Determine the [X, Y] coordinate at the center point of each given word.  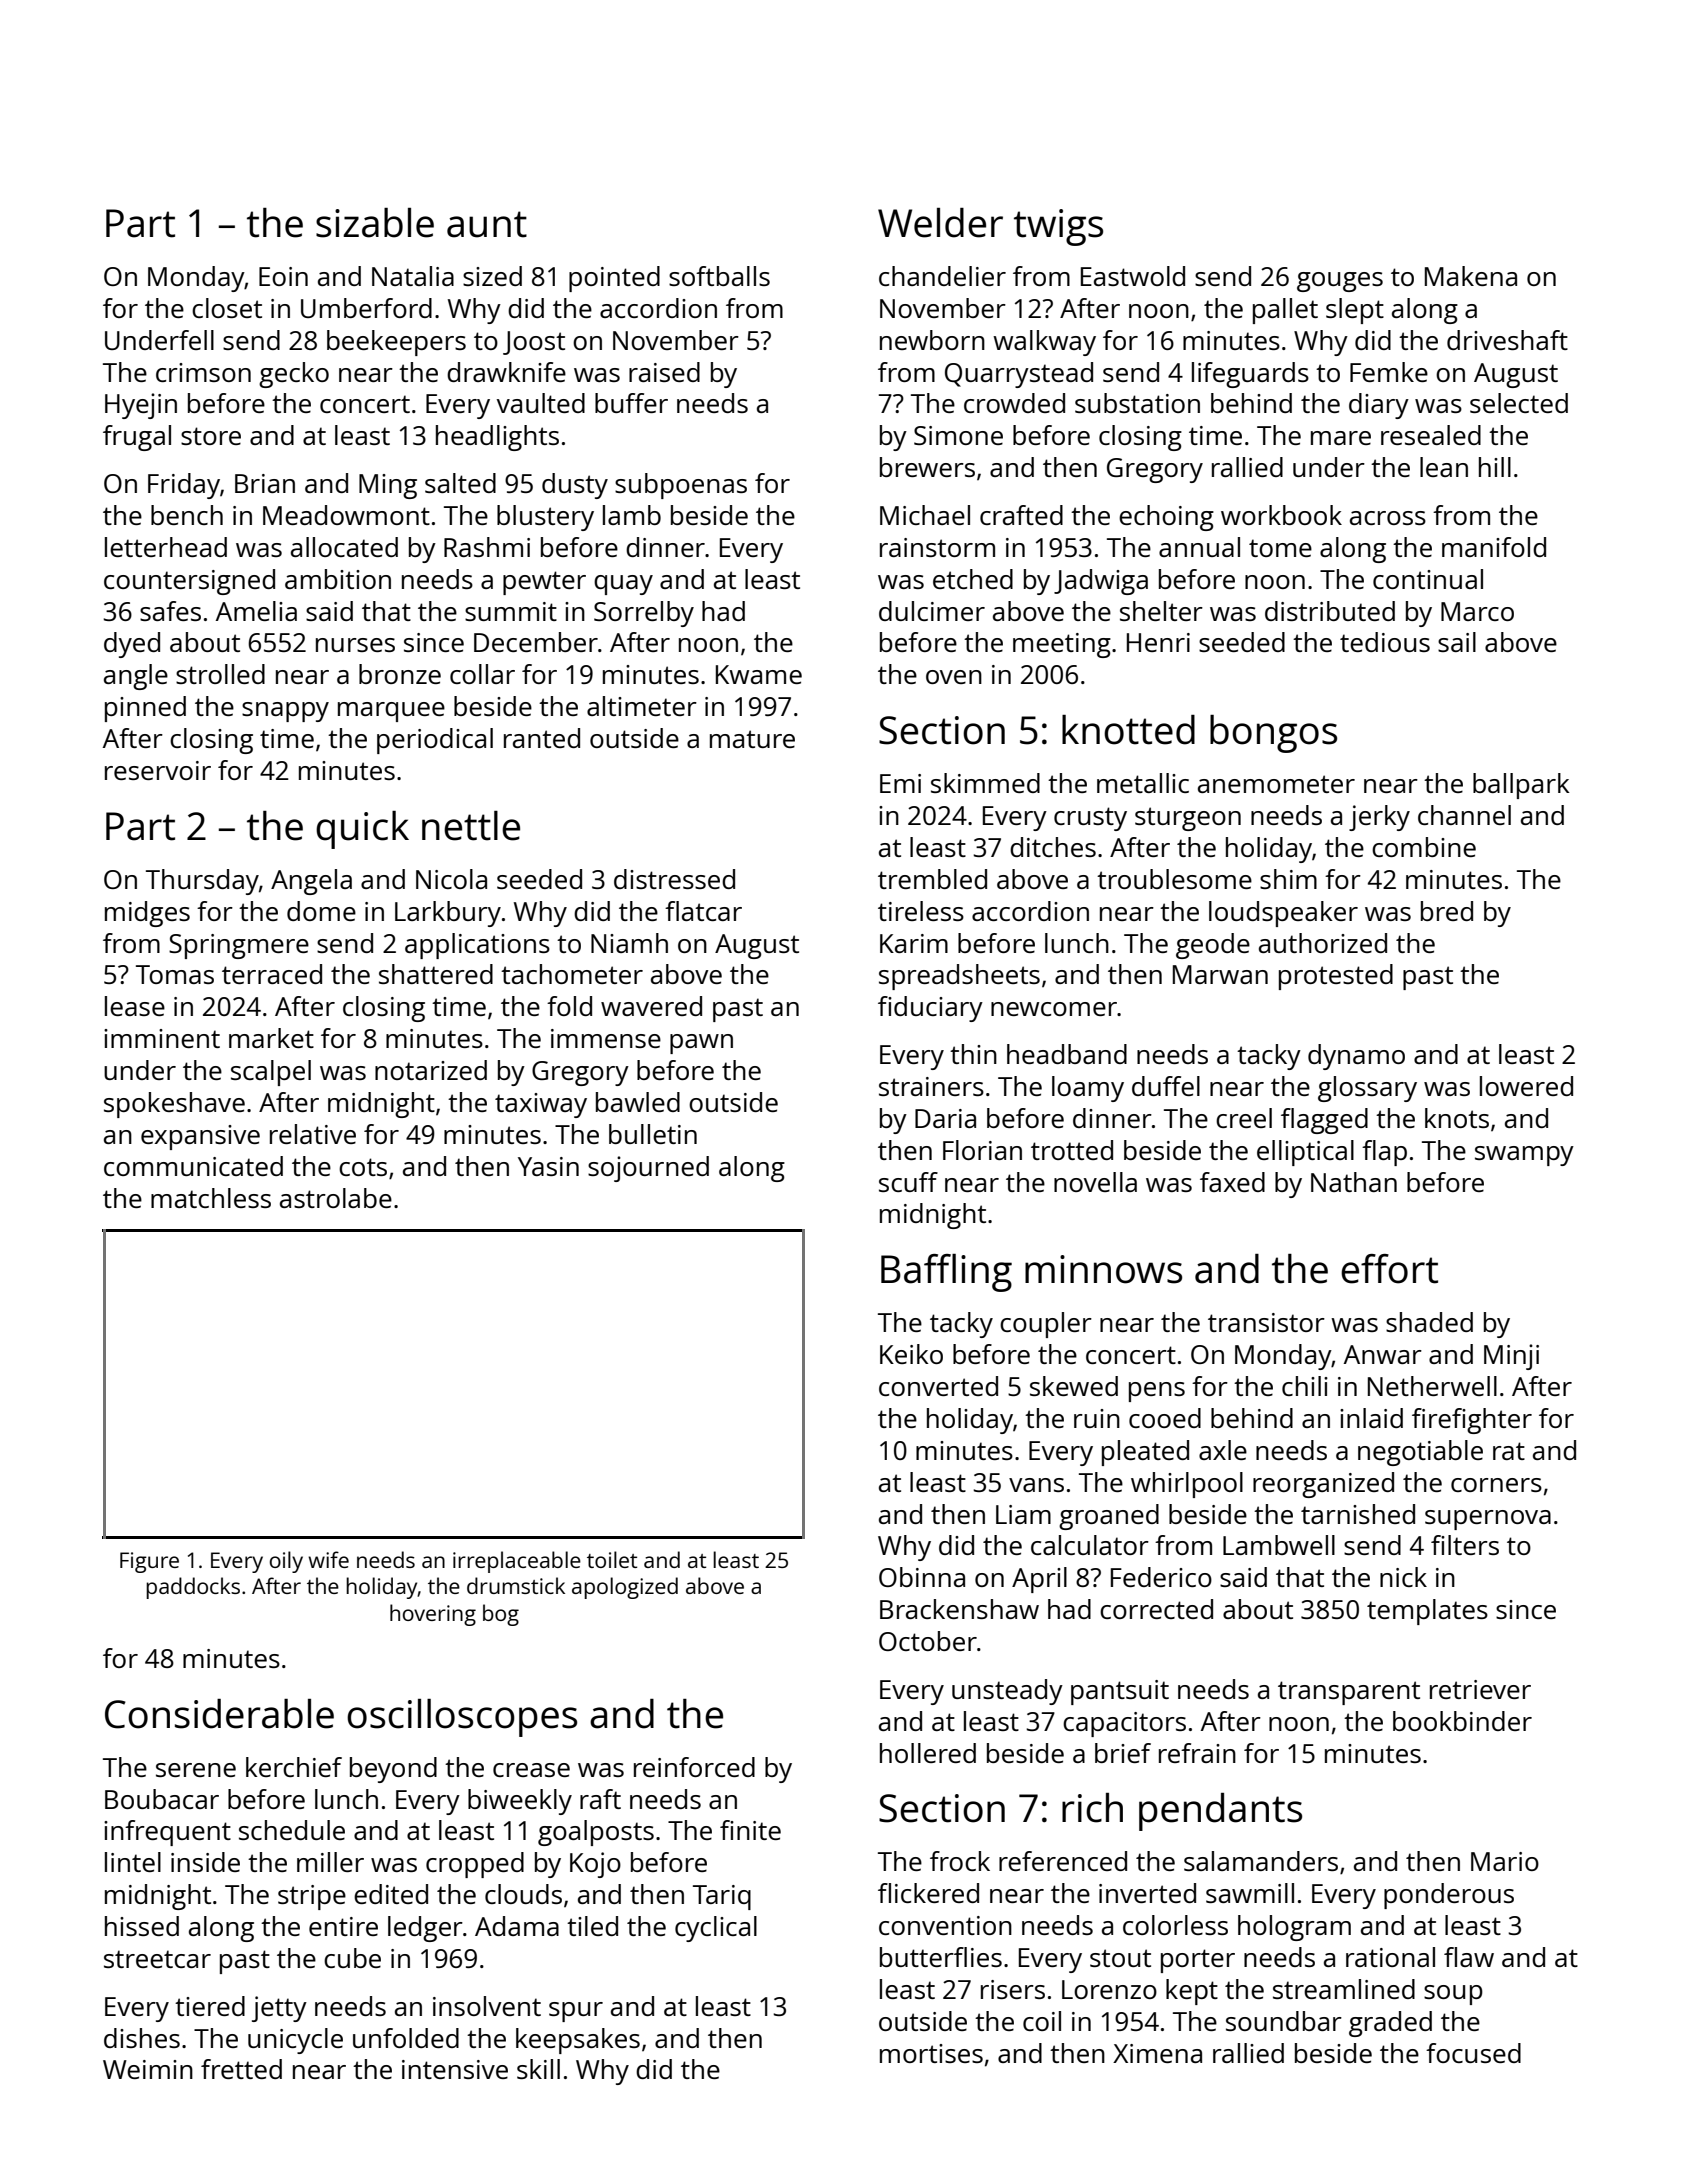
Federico [1161, 1577]
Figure [149, 1562]
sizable [375, 223]
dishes [142, 2038]
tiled [592, 1926]
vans [1036, 1485]
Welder [940, 223]
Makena [1471, 276]
